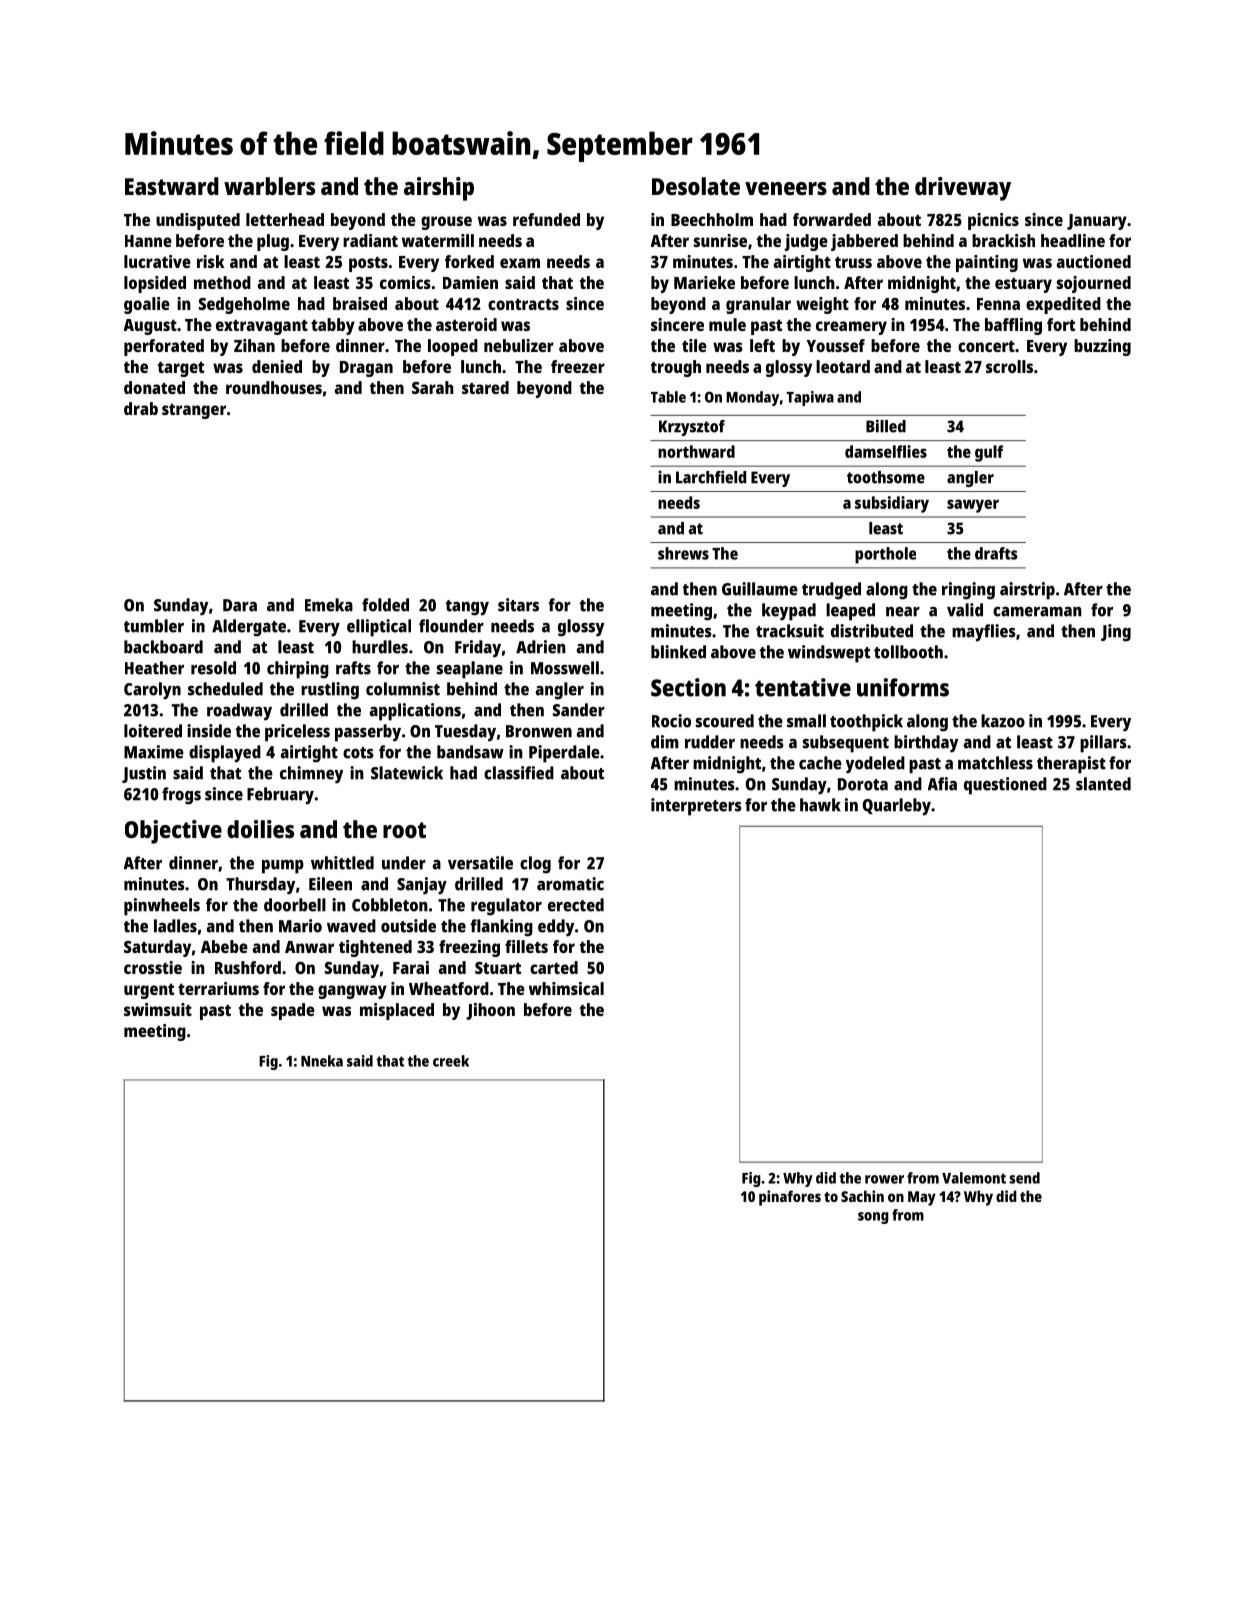  What do you see at coordinates (696, 186) in the document?
I see `Desolate` at bounding box center [696, 186].
